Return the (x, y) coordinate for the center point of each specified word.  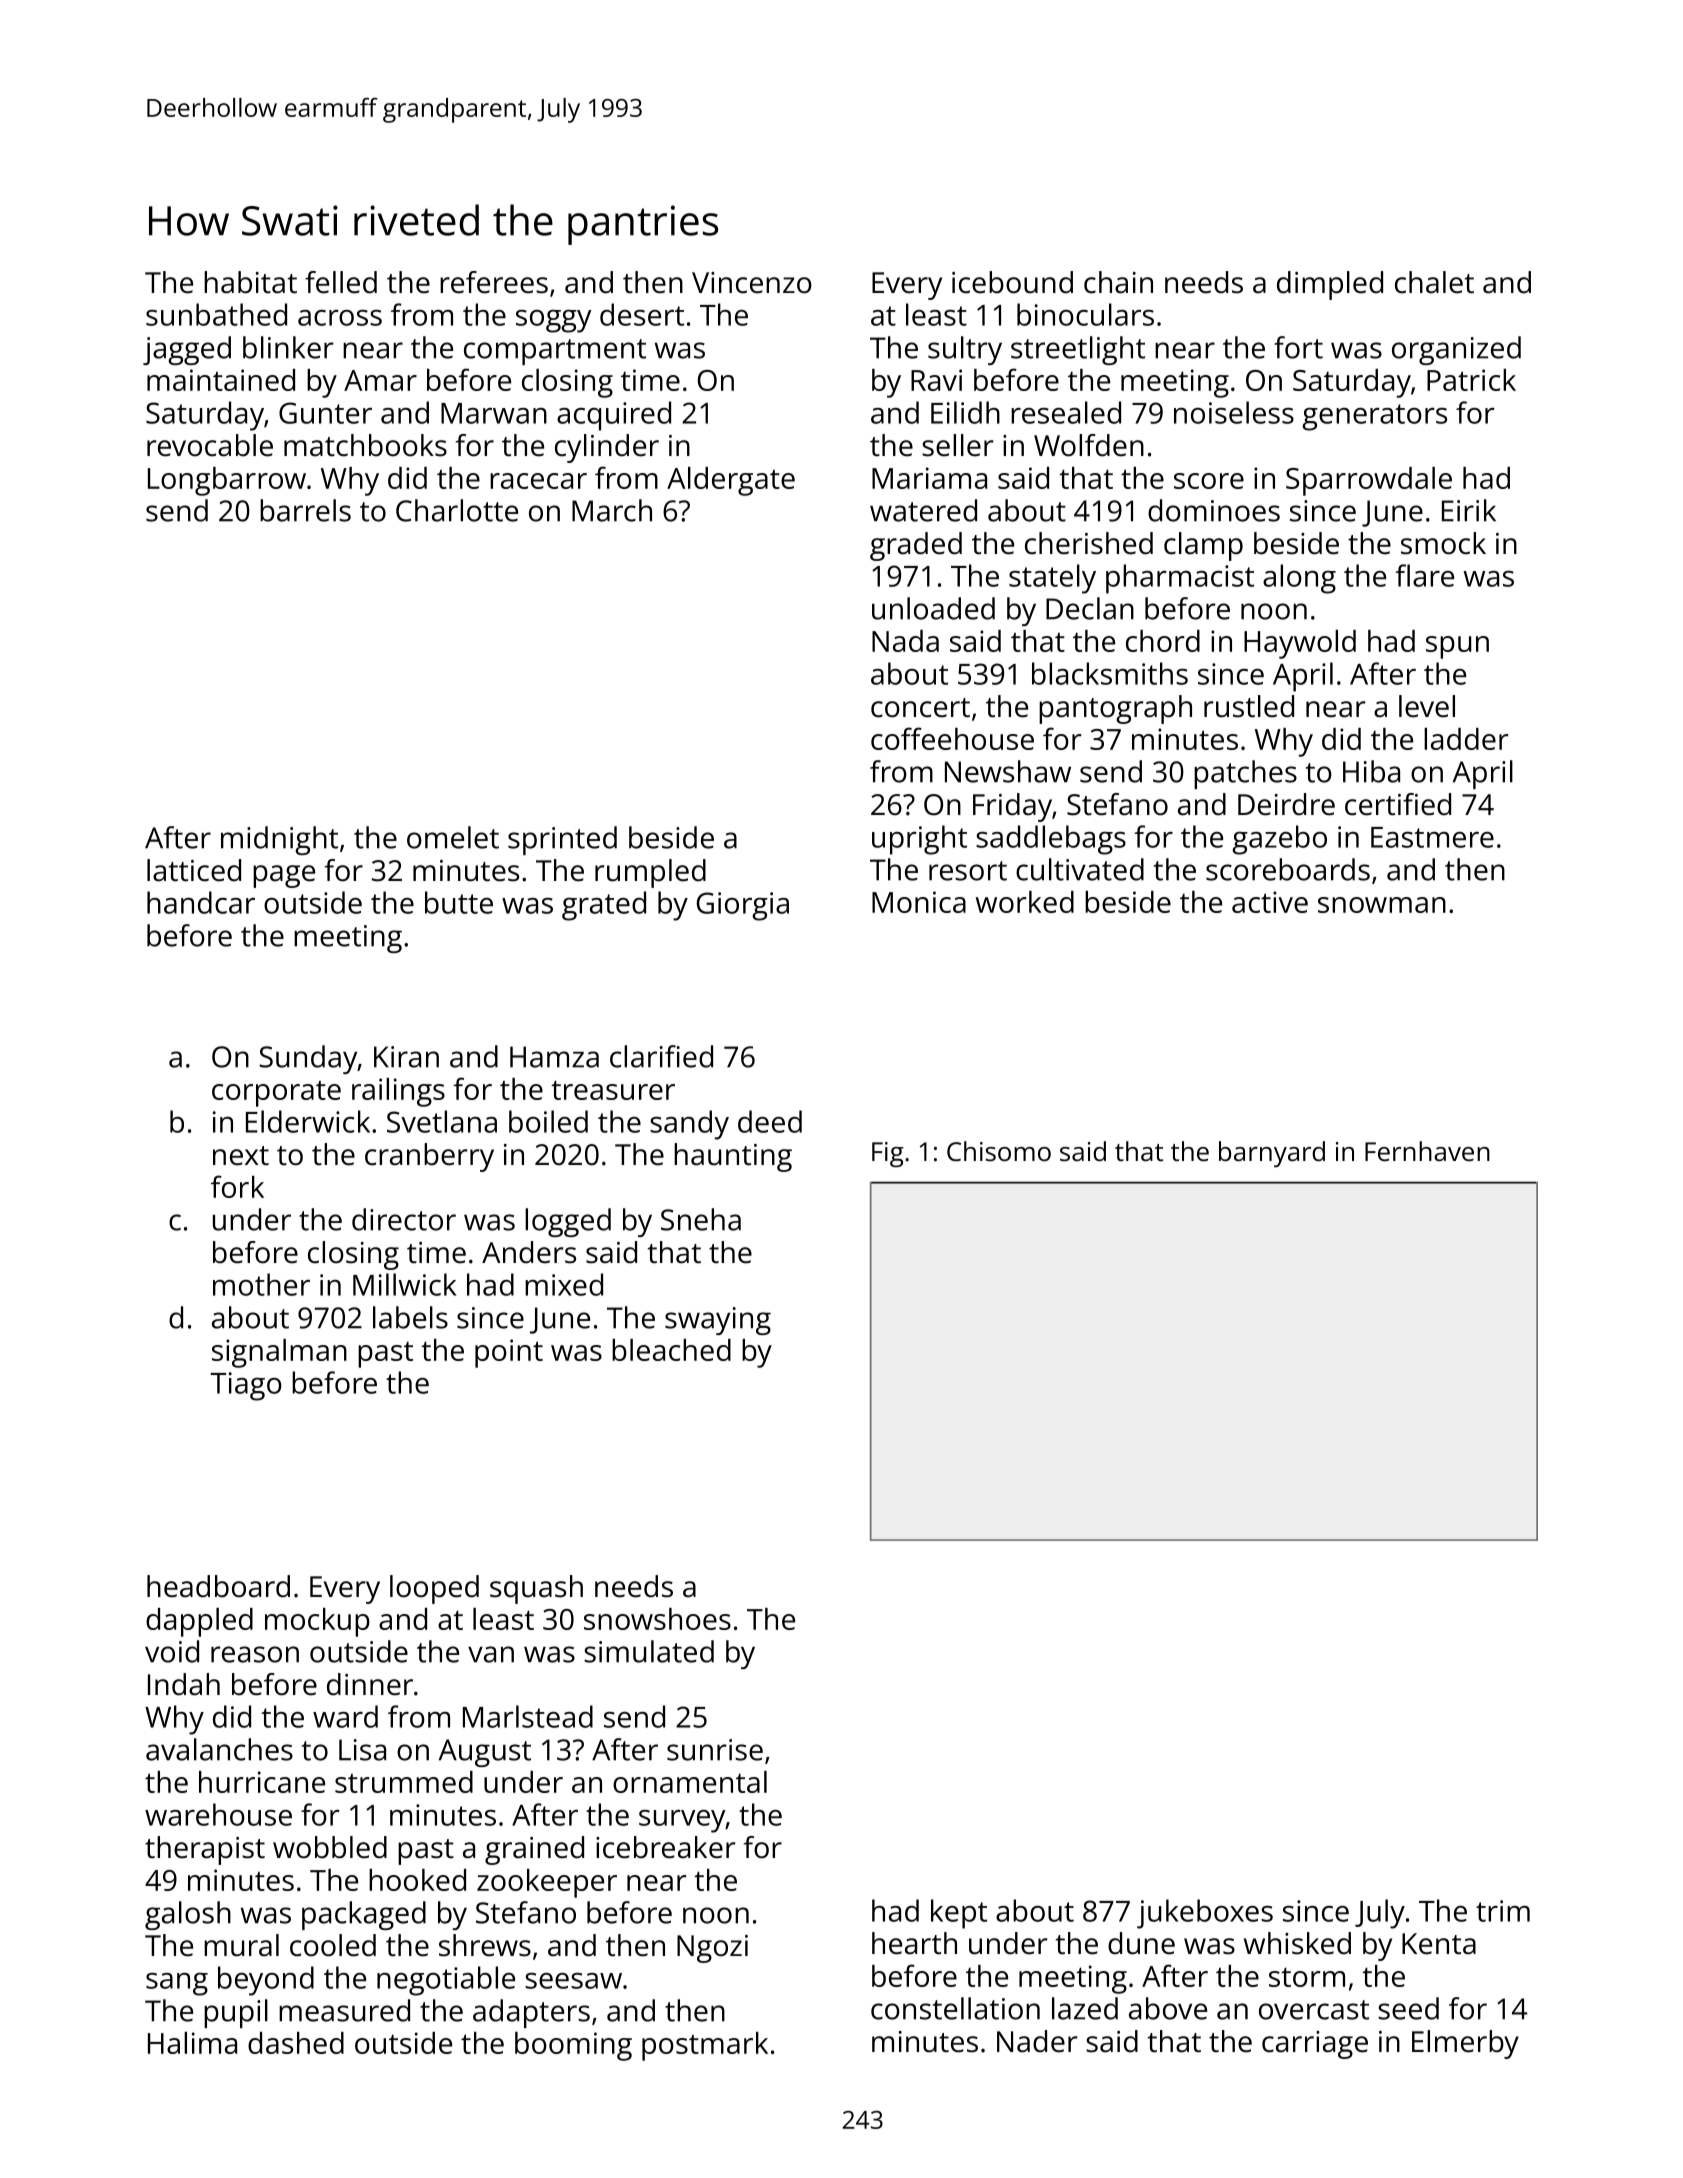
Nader (1037, 2041)
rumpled (650, 873)
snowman (1382, 905)
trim (1503, 1911)
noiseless (1234, 412)
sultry (965, 350)
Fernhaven (1427, 1151)
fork (237, 1186)
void (172, 1651)
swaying (718, 1321)
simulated (649, 1651)
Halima (192, 2043)
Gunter (325, 413)
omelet (453, 837)
